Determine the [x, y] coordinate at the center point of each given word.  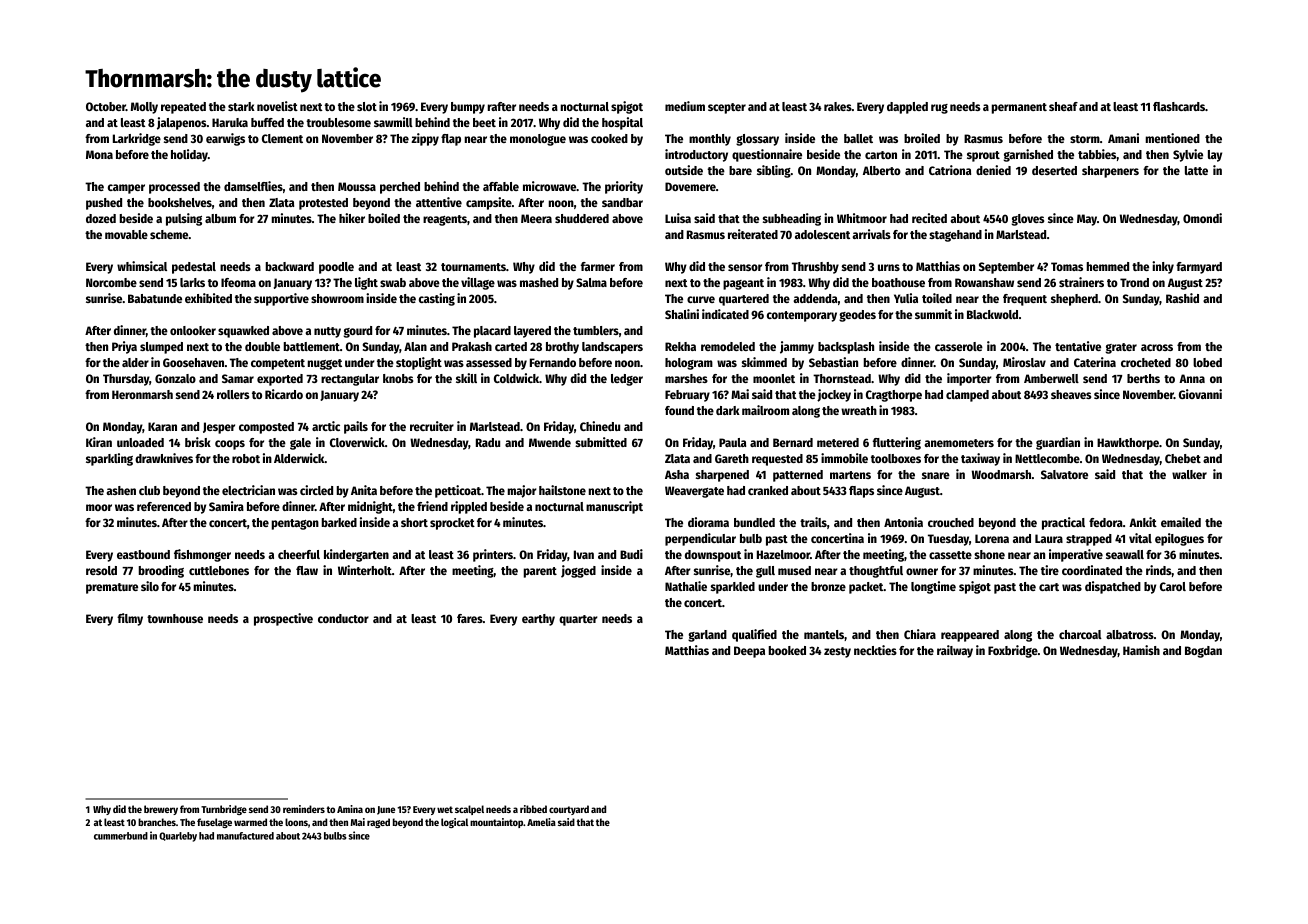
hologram [689, 364]
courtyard [569, 810]
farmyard [1199, 268]
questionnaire [767, 155]
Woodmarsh [1001, 474]
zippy [425, 139]
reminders [304, 809]
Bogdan [1203, 652]
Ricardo [284, 394]
